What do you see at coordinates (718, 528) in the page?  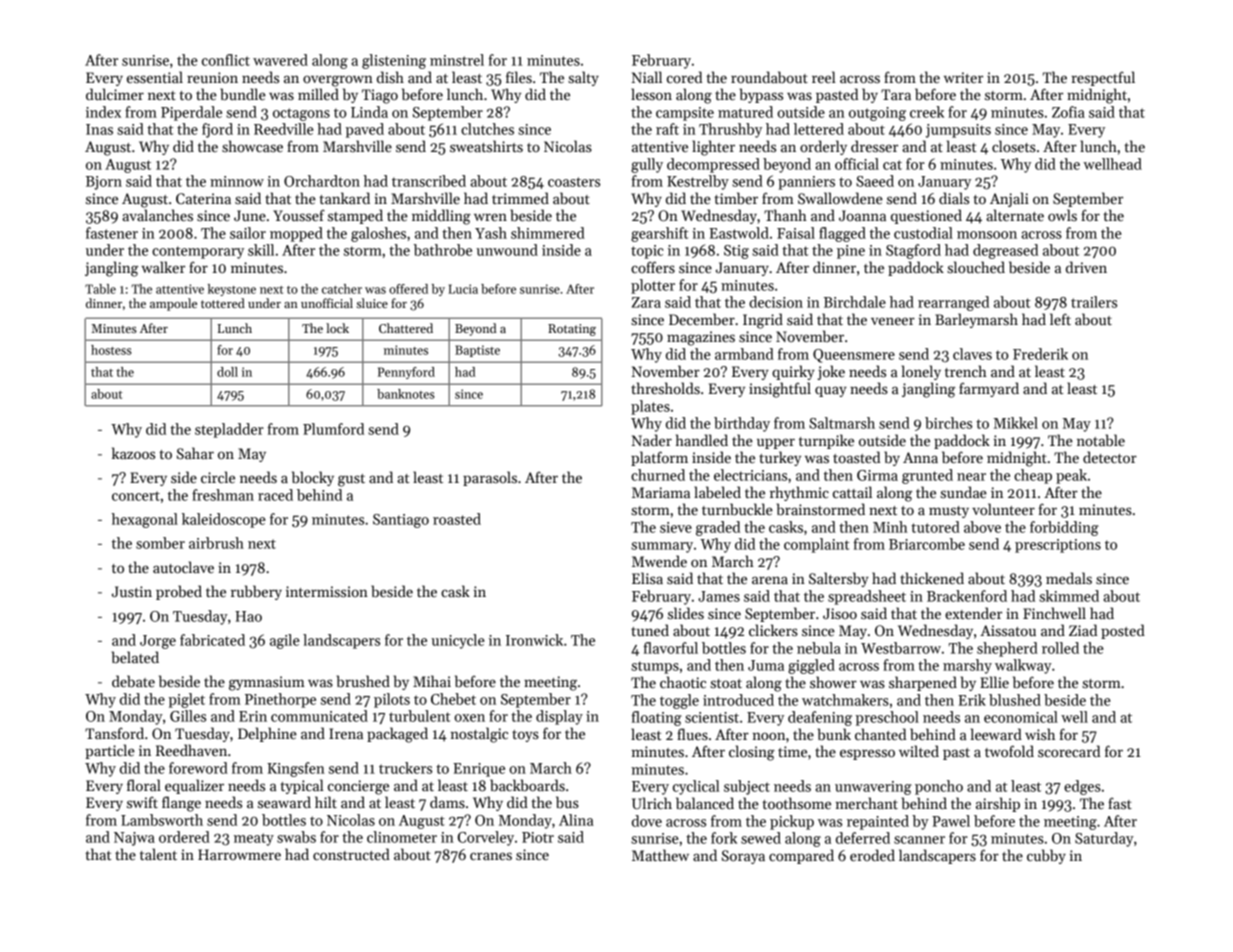 I see `graded` at bounding box center [718, 528].
